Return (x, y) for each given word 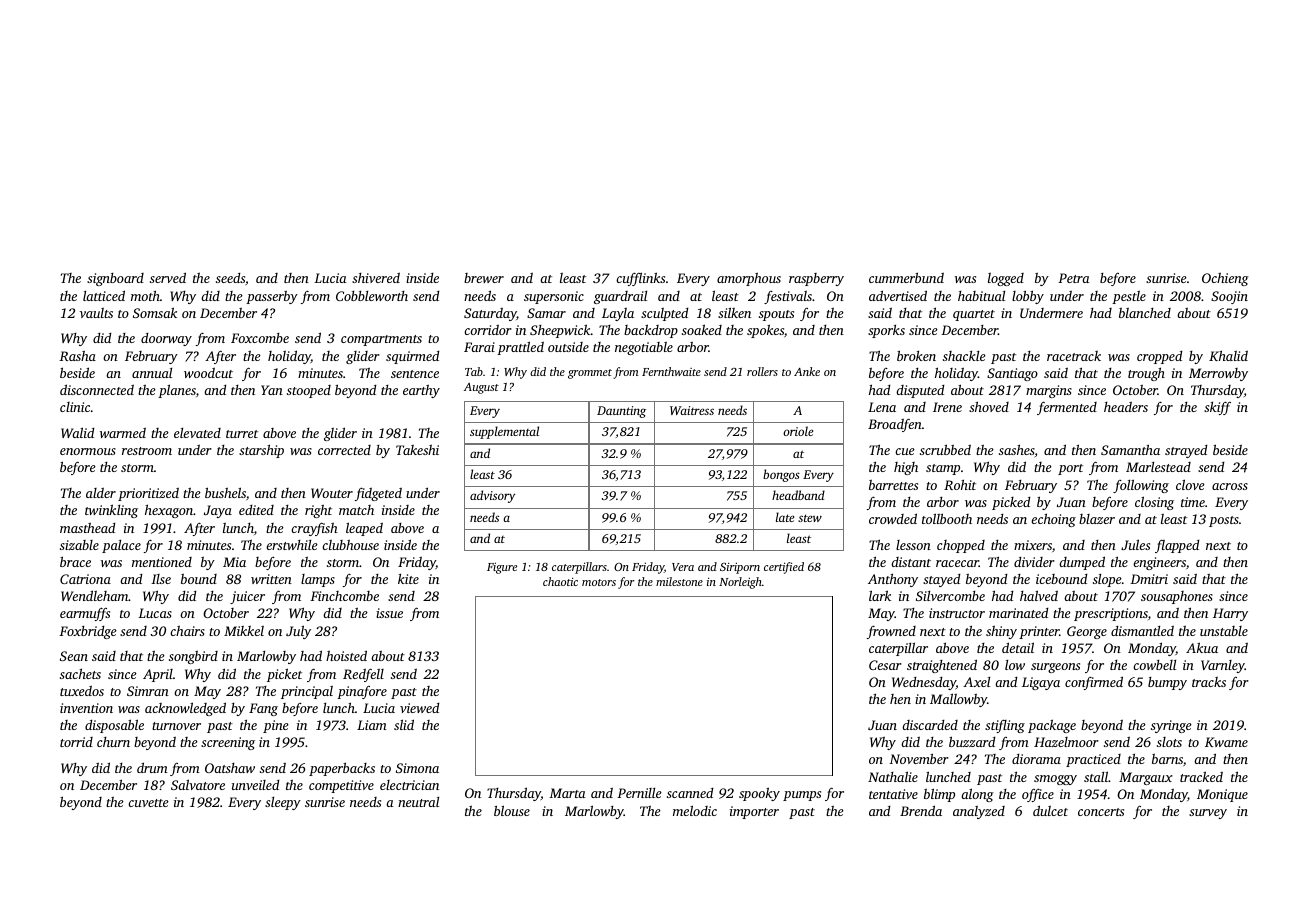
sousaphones (1177, 597)
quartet (974, 315)
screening (228, 743)
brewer (484, 278)
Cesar (885, 665)
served (168, 277)
